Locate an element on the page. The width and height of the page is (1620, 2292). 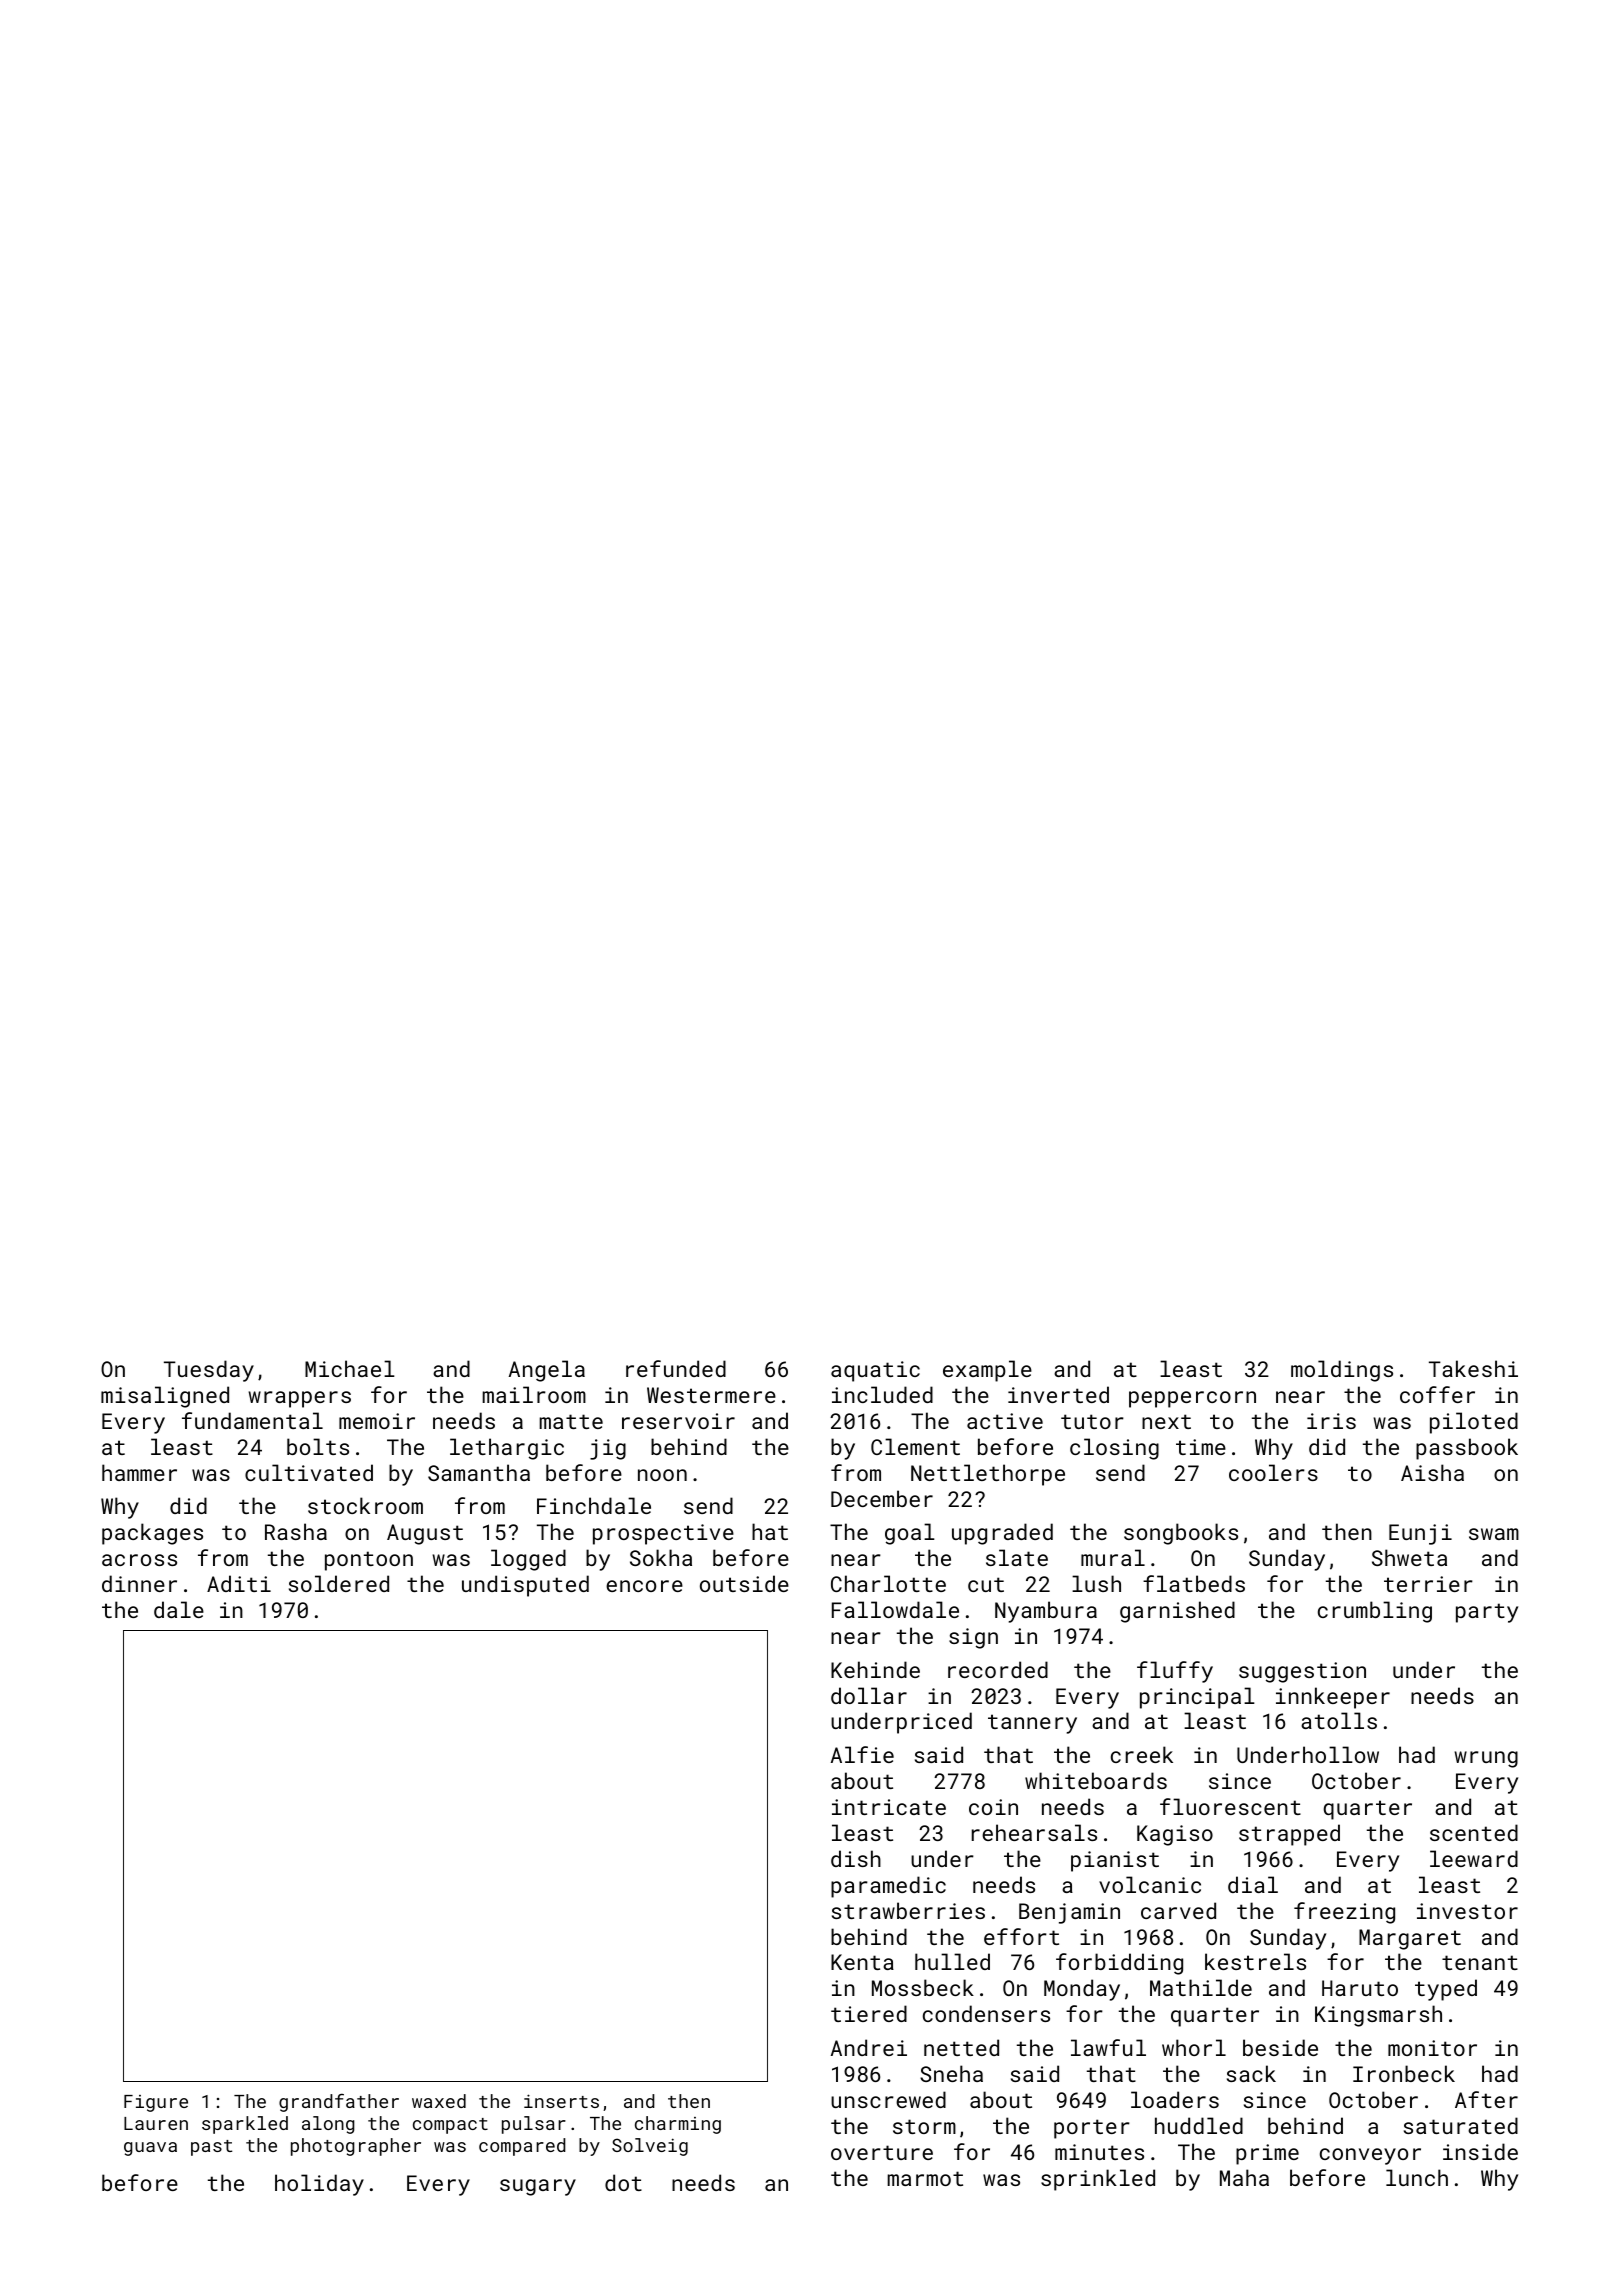
inserts is located at coordinates (561, 2101).
